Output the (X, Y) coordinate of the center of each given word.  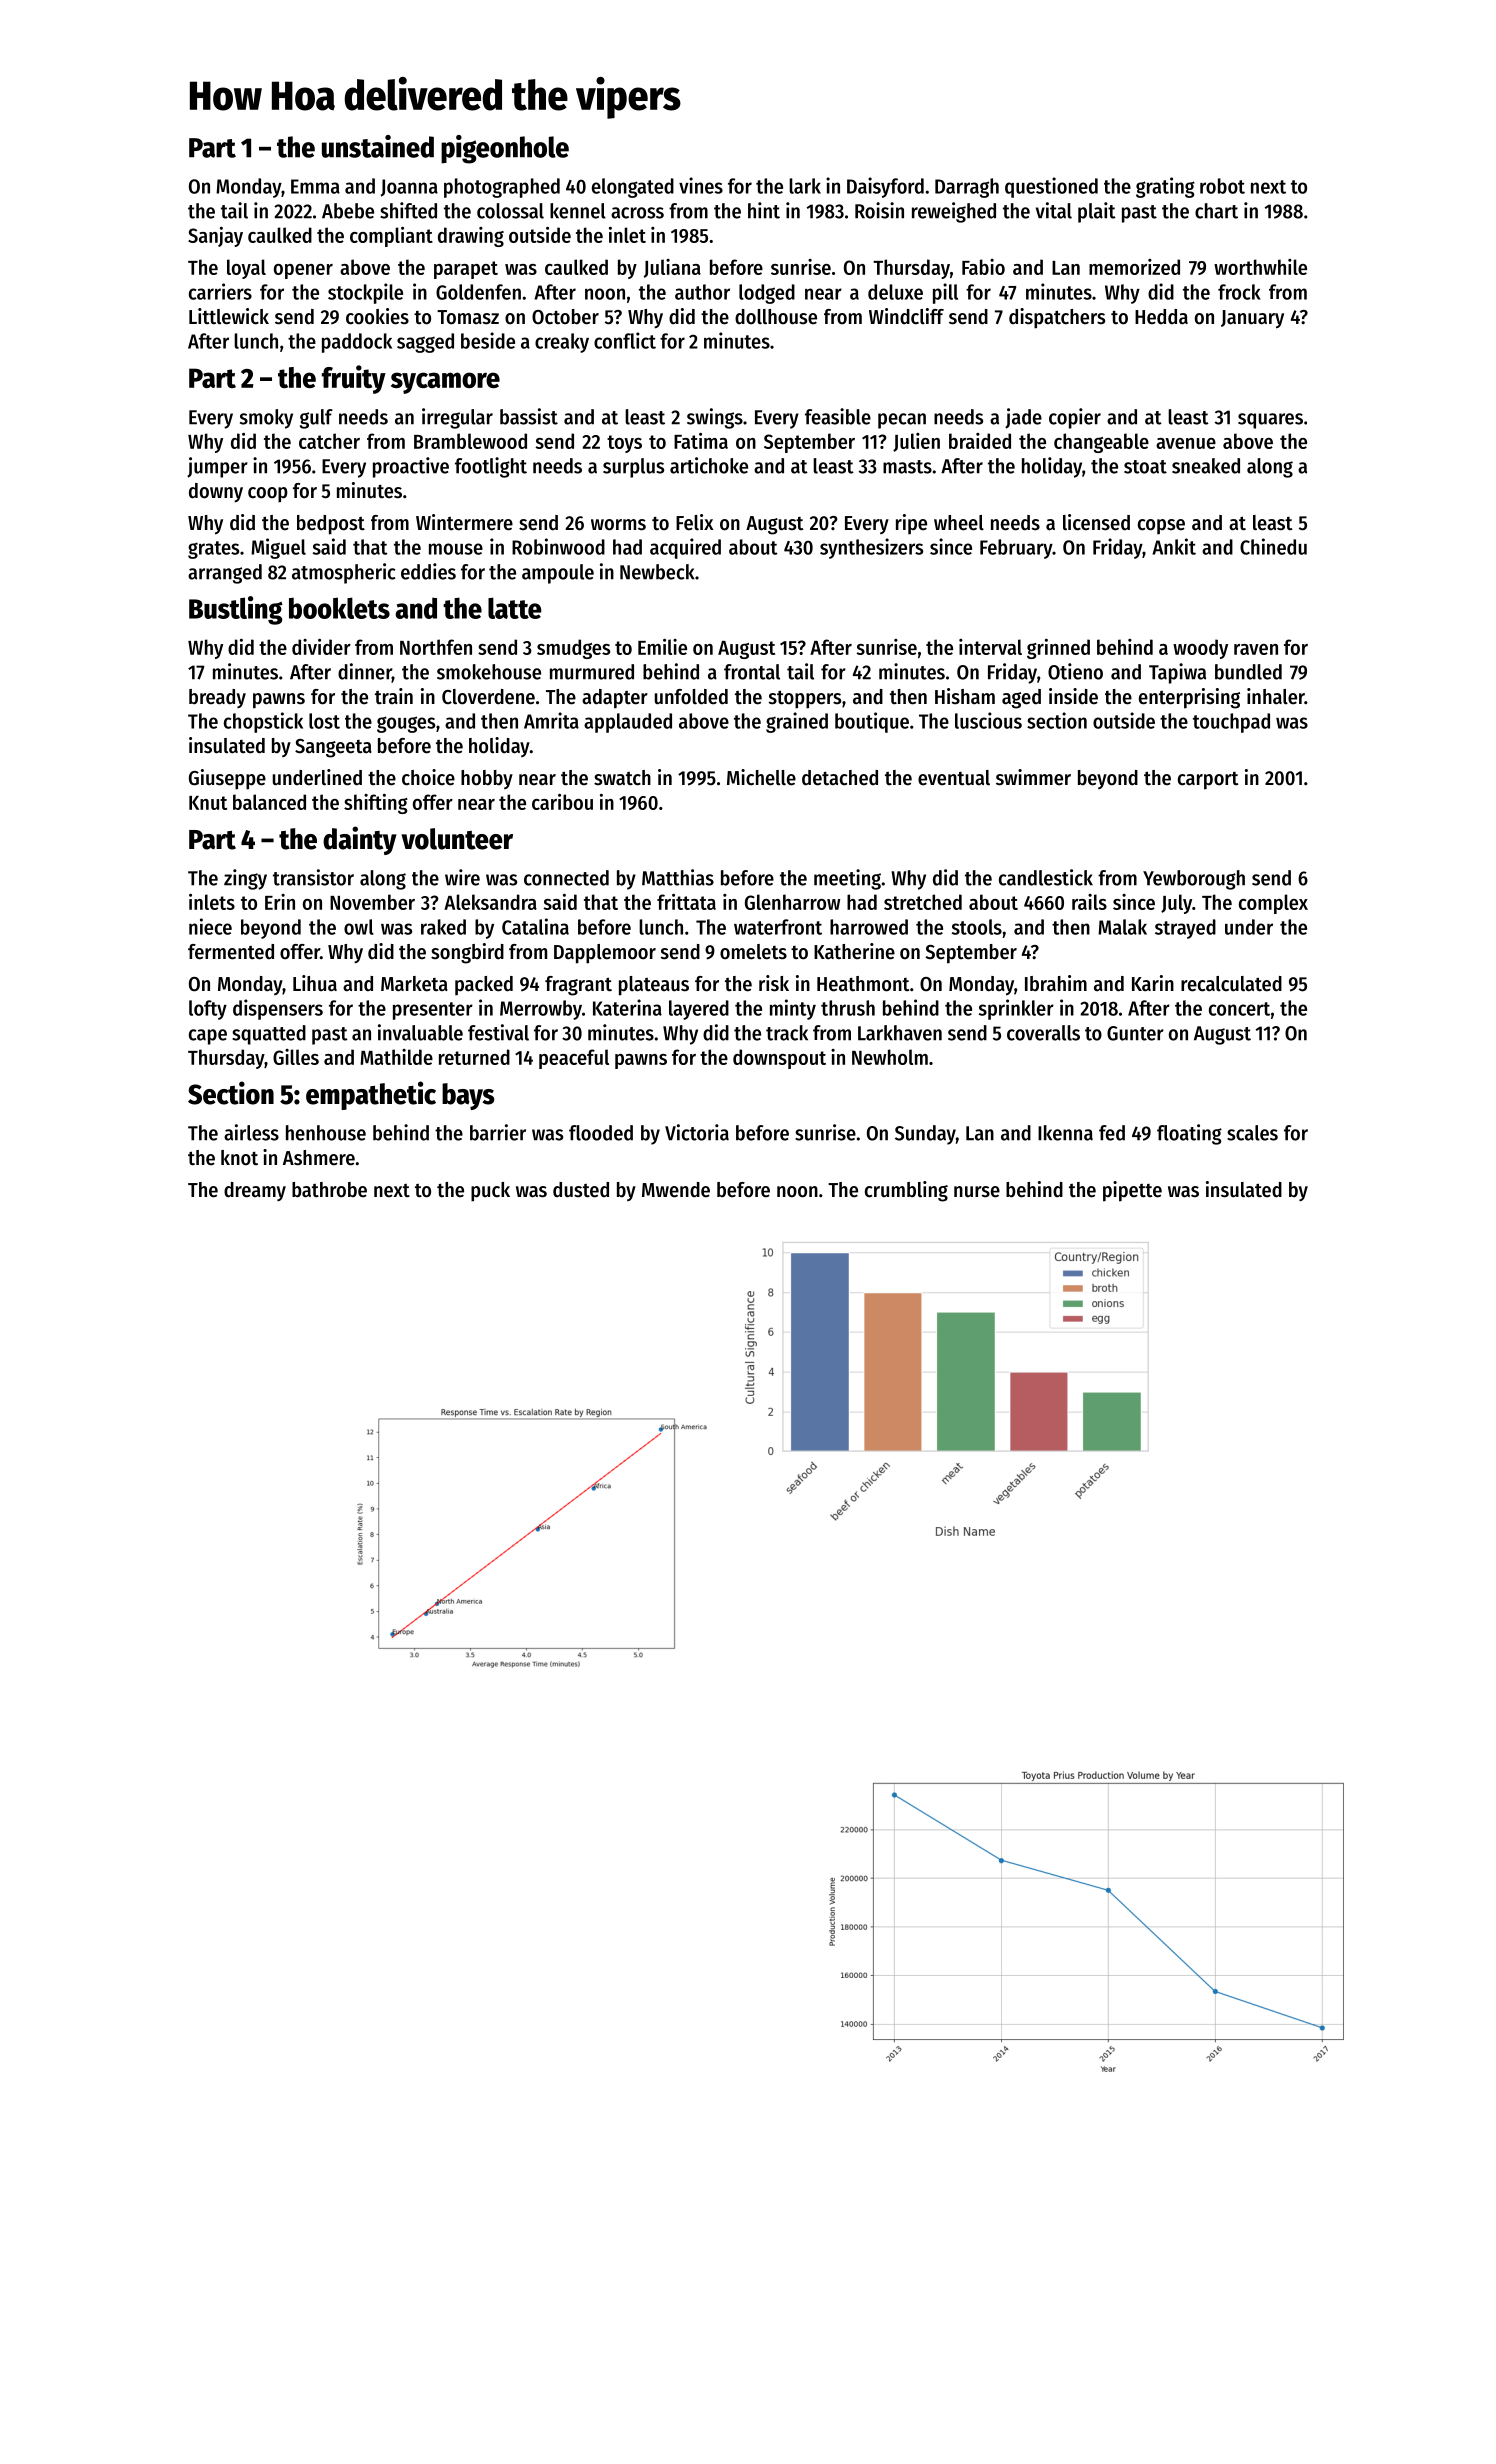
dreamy (255, 1191)
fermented (231, 952)
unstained (378, 146)
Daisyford (885, 187)
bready (217, 698)
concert (1239, 1009)
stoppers (805, 699)
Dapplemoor (605, 954)
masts (907, 467)
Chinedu (1273, 546)
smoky (266, 419)
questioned (1051, 187)
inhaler (1276, 696)
